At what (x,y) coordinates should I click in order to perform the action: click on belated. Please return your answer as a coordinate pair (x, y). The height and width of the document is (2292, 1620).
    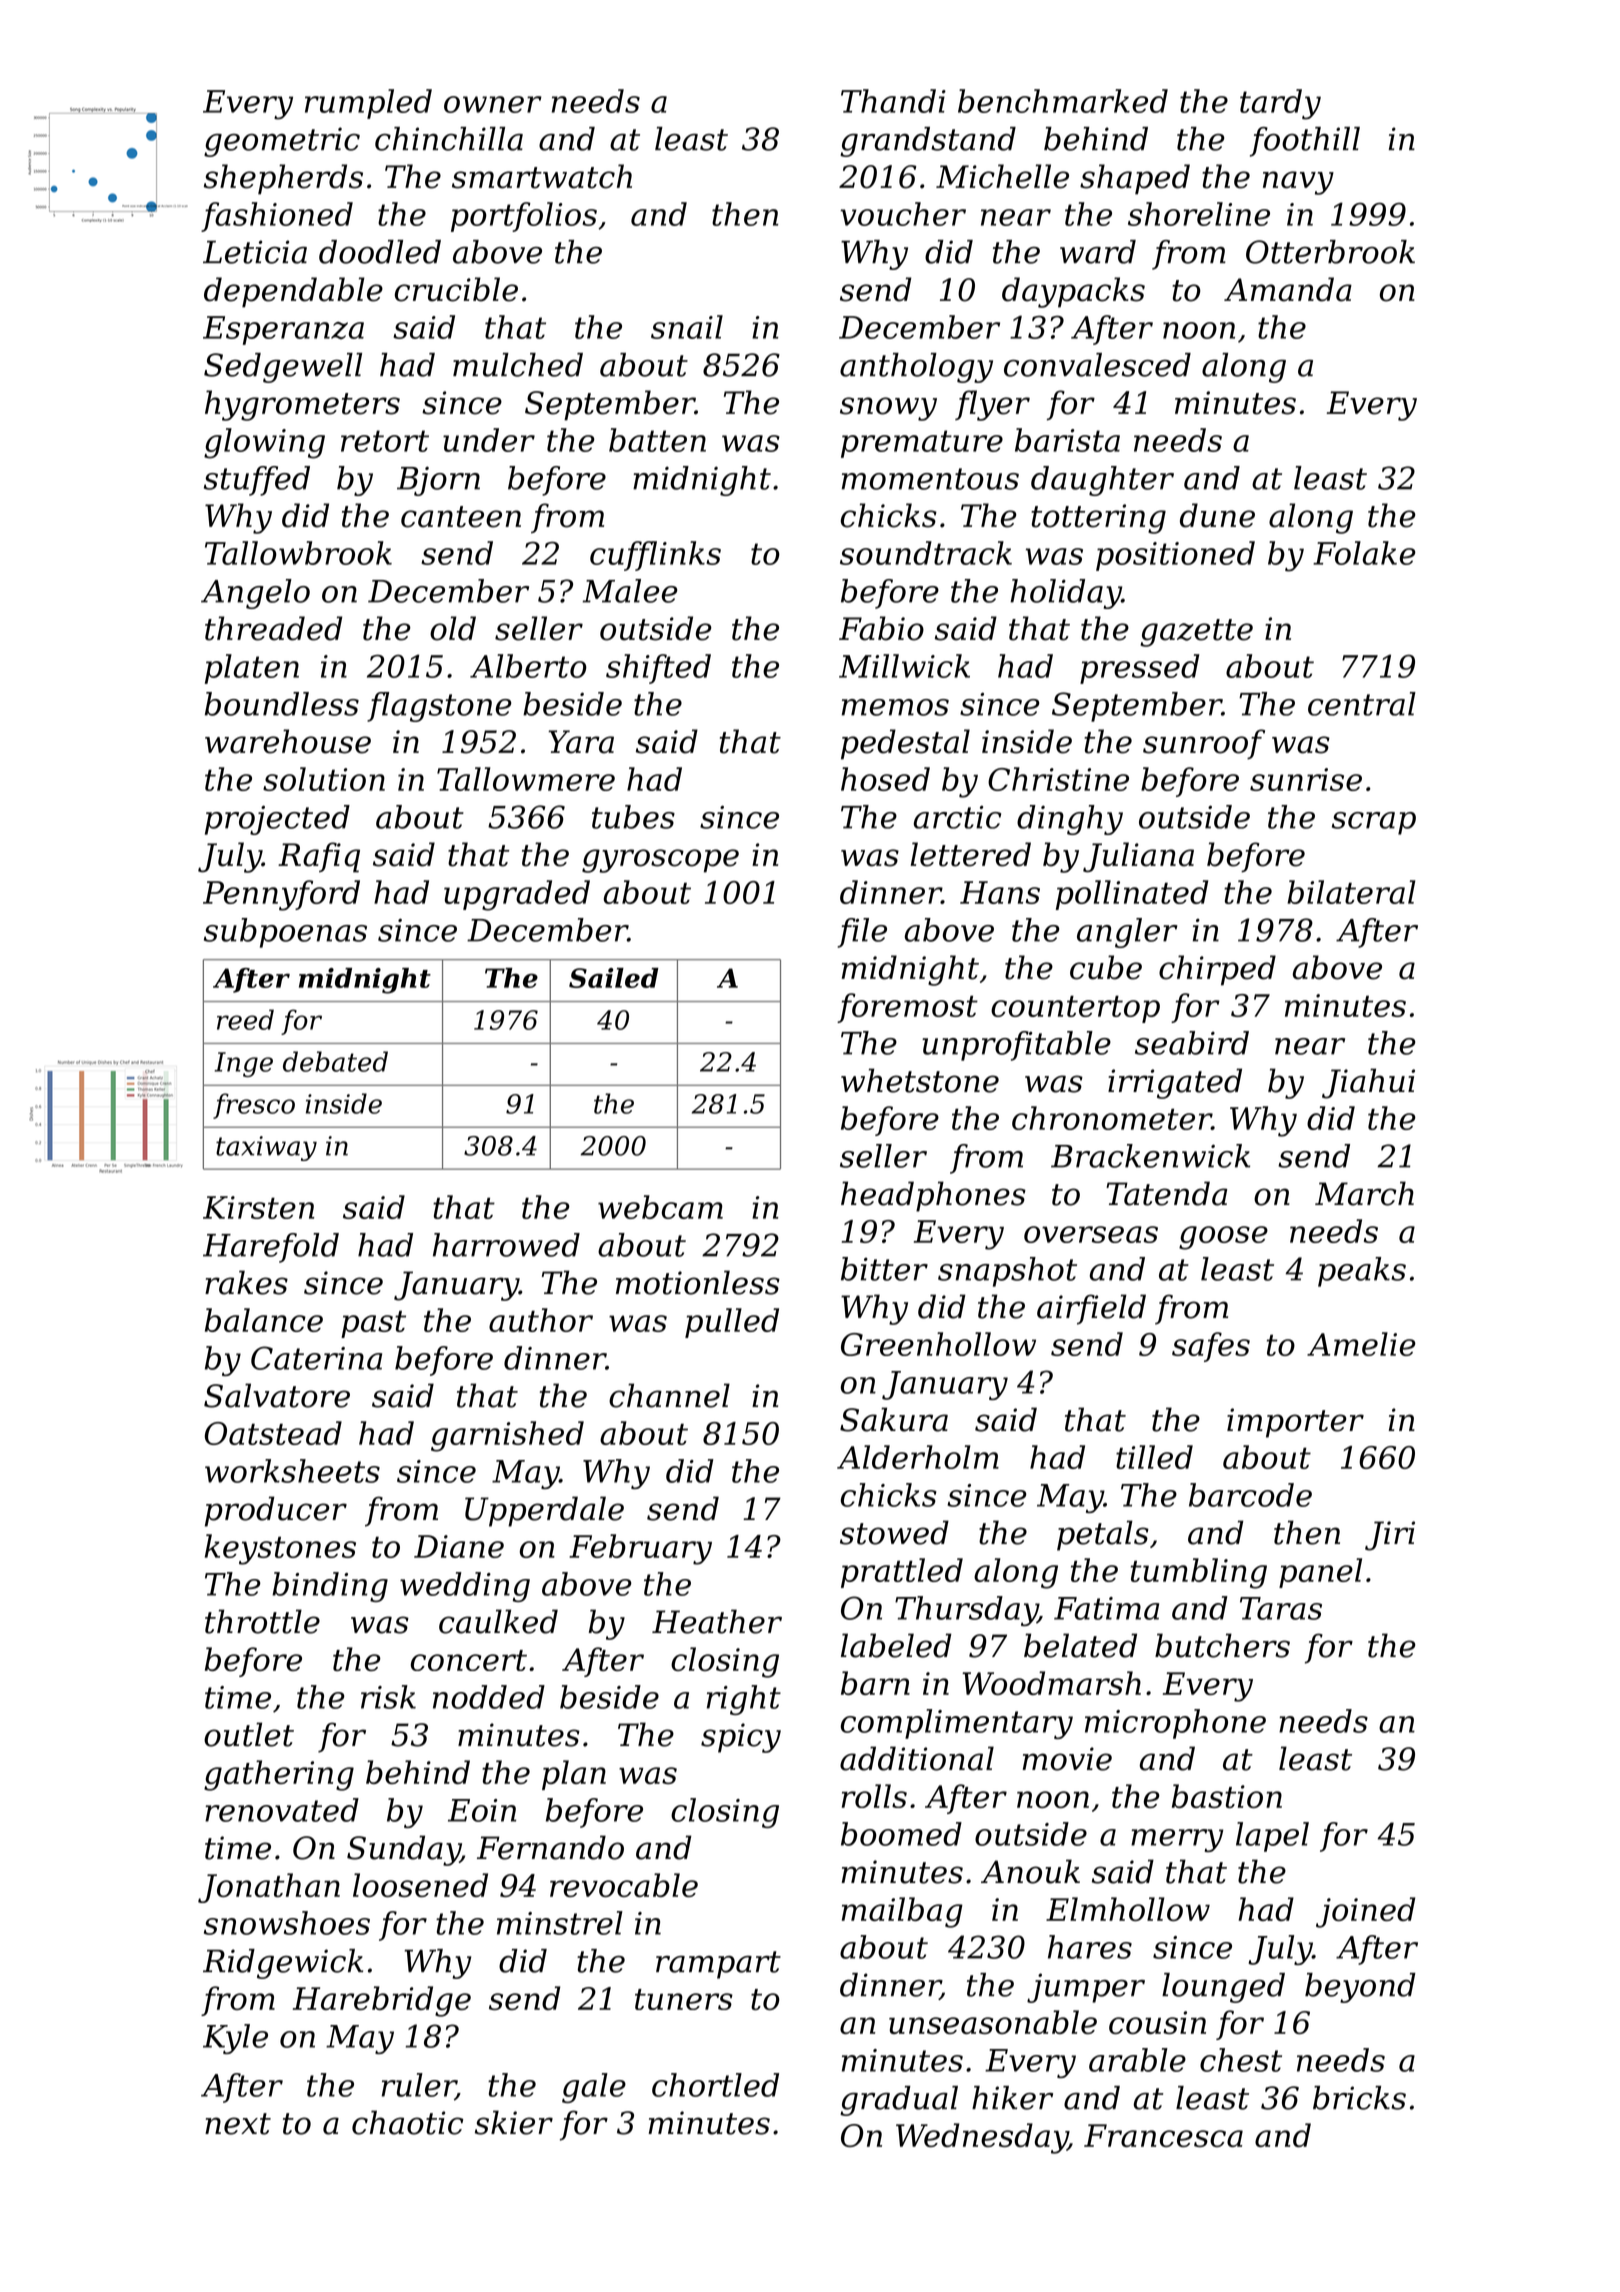
    Looking at the image, I should click on (1080, 1645).
